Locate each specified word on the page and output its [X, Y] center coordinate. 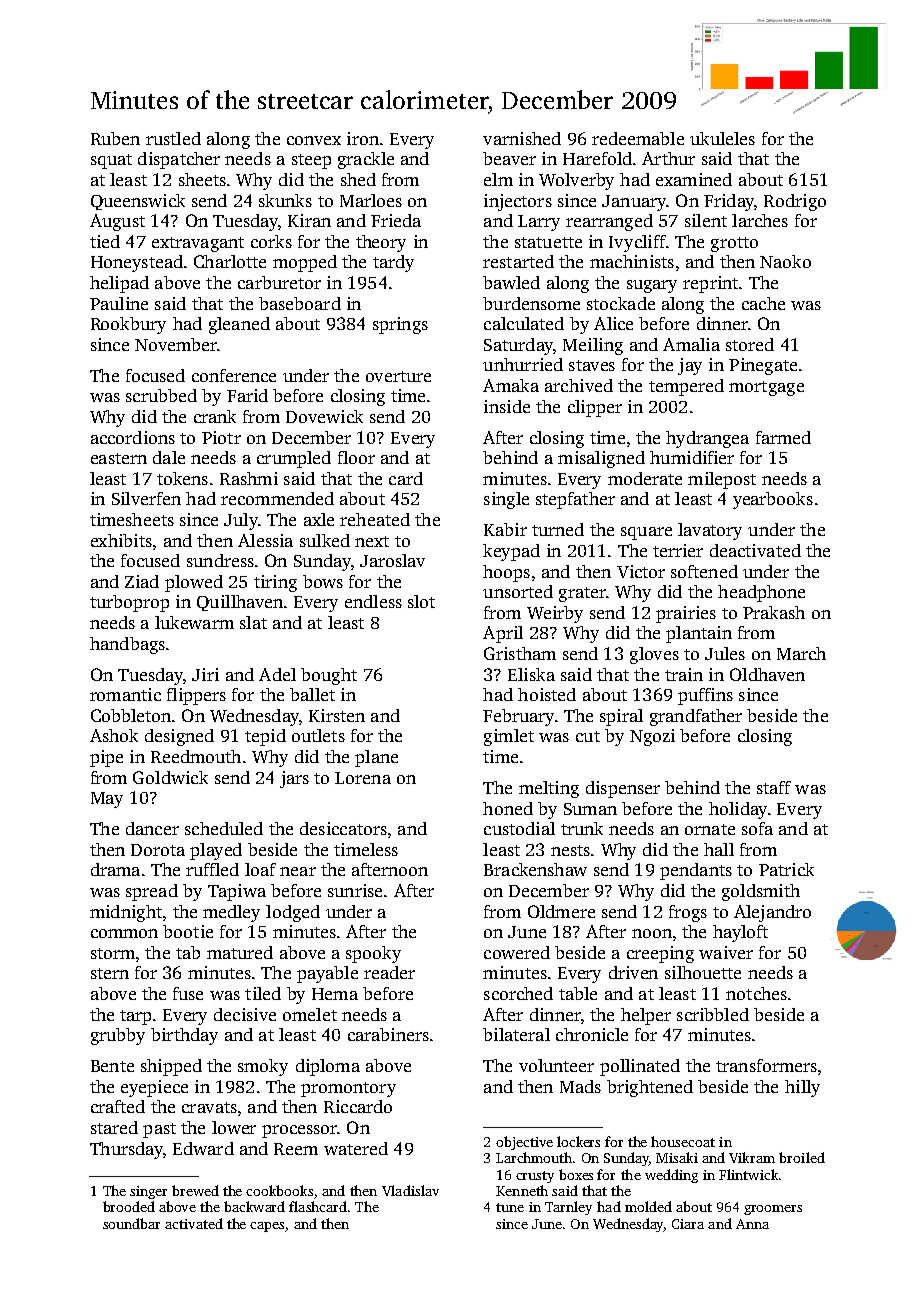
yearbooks [773, 500]
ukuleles [722, 138]
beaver [509, 158]
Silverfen [146, 498]
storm [113, 953]
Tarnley [568, 1208]
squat [111, 161]
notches [756, 993]
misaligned [601, 459]
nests [570, 850]
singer [148, 1192]
